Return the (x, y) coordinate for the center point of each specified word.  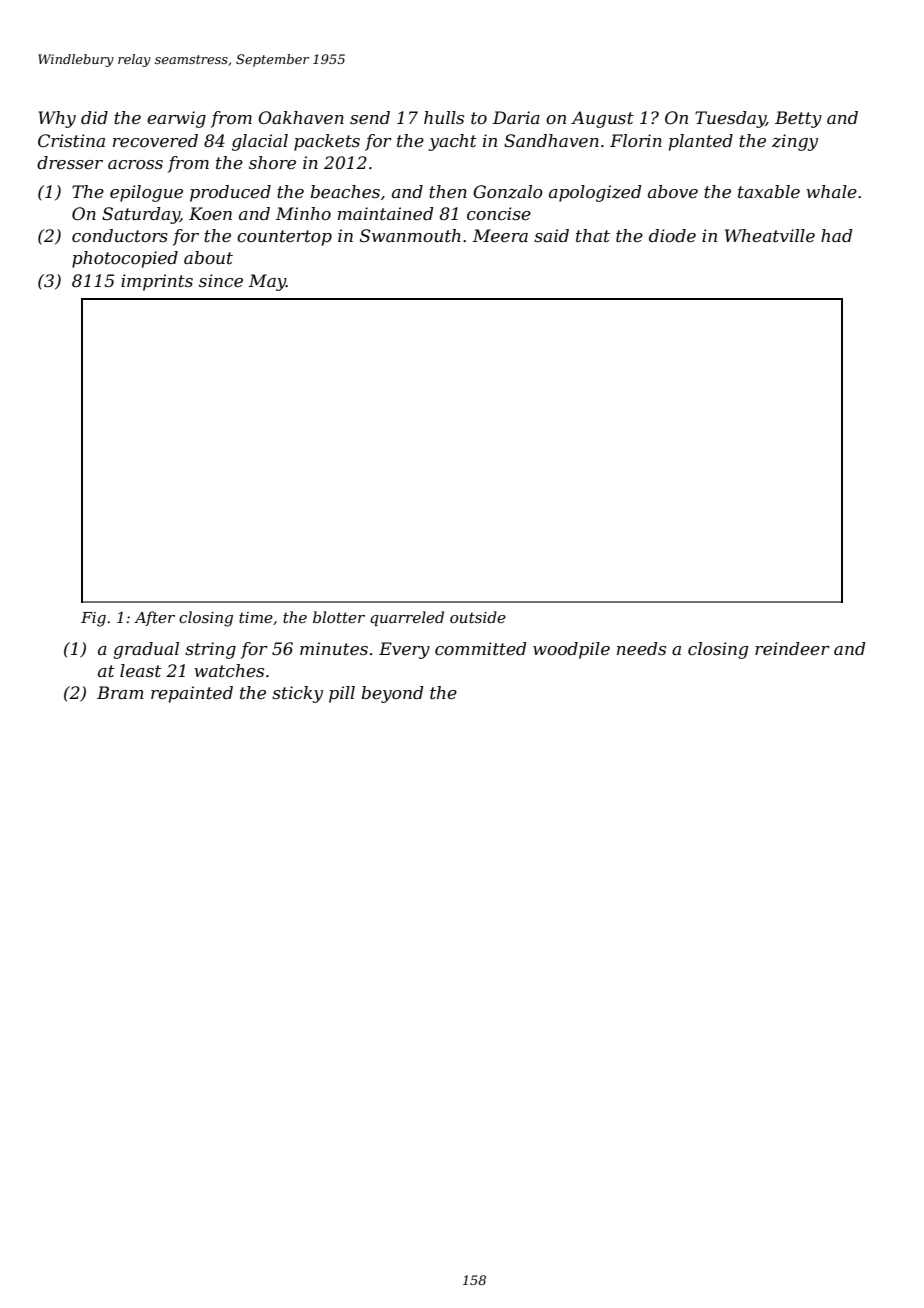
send (370, 117)
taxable (769, 191)
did (94, 117)
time (256, 617)
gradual (146, 650)
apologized (595, 193)
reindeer (792, 648)
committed (480, 648)
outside (478, 617)
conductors (120, 235)
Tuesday (730, 119)
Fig (93, 619)
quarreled (407, 618)
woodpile (571, 650)
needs (641, 648)
